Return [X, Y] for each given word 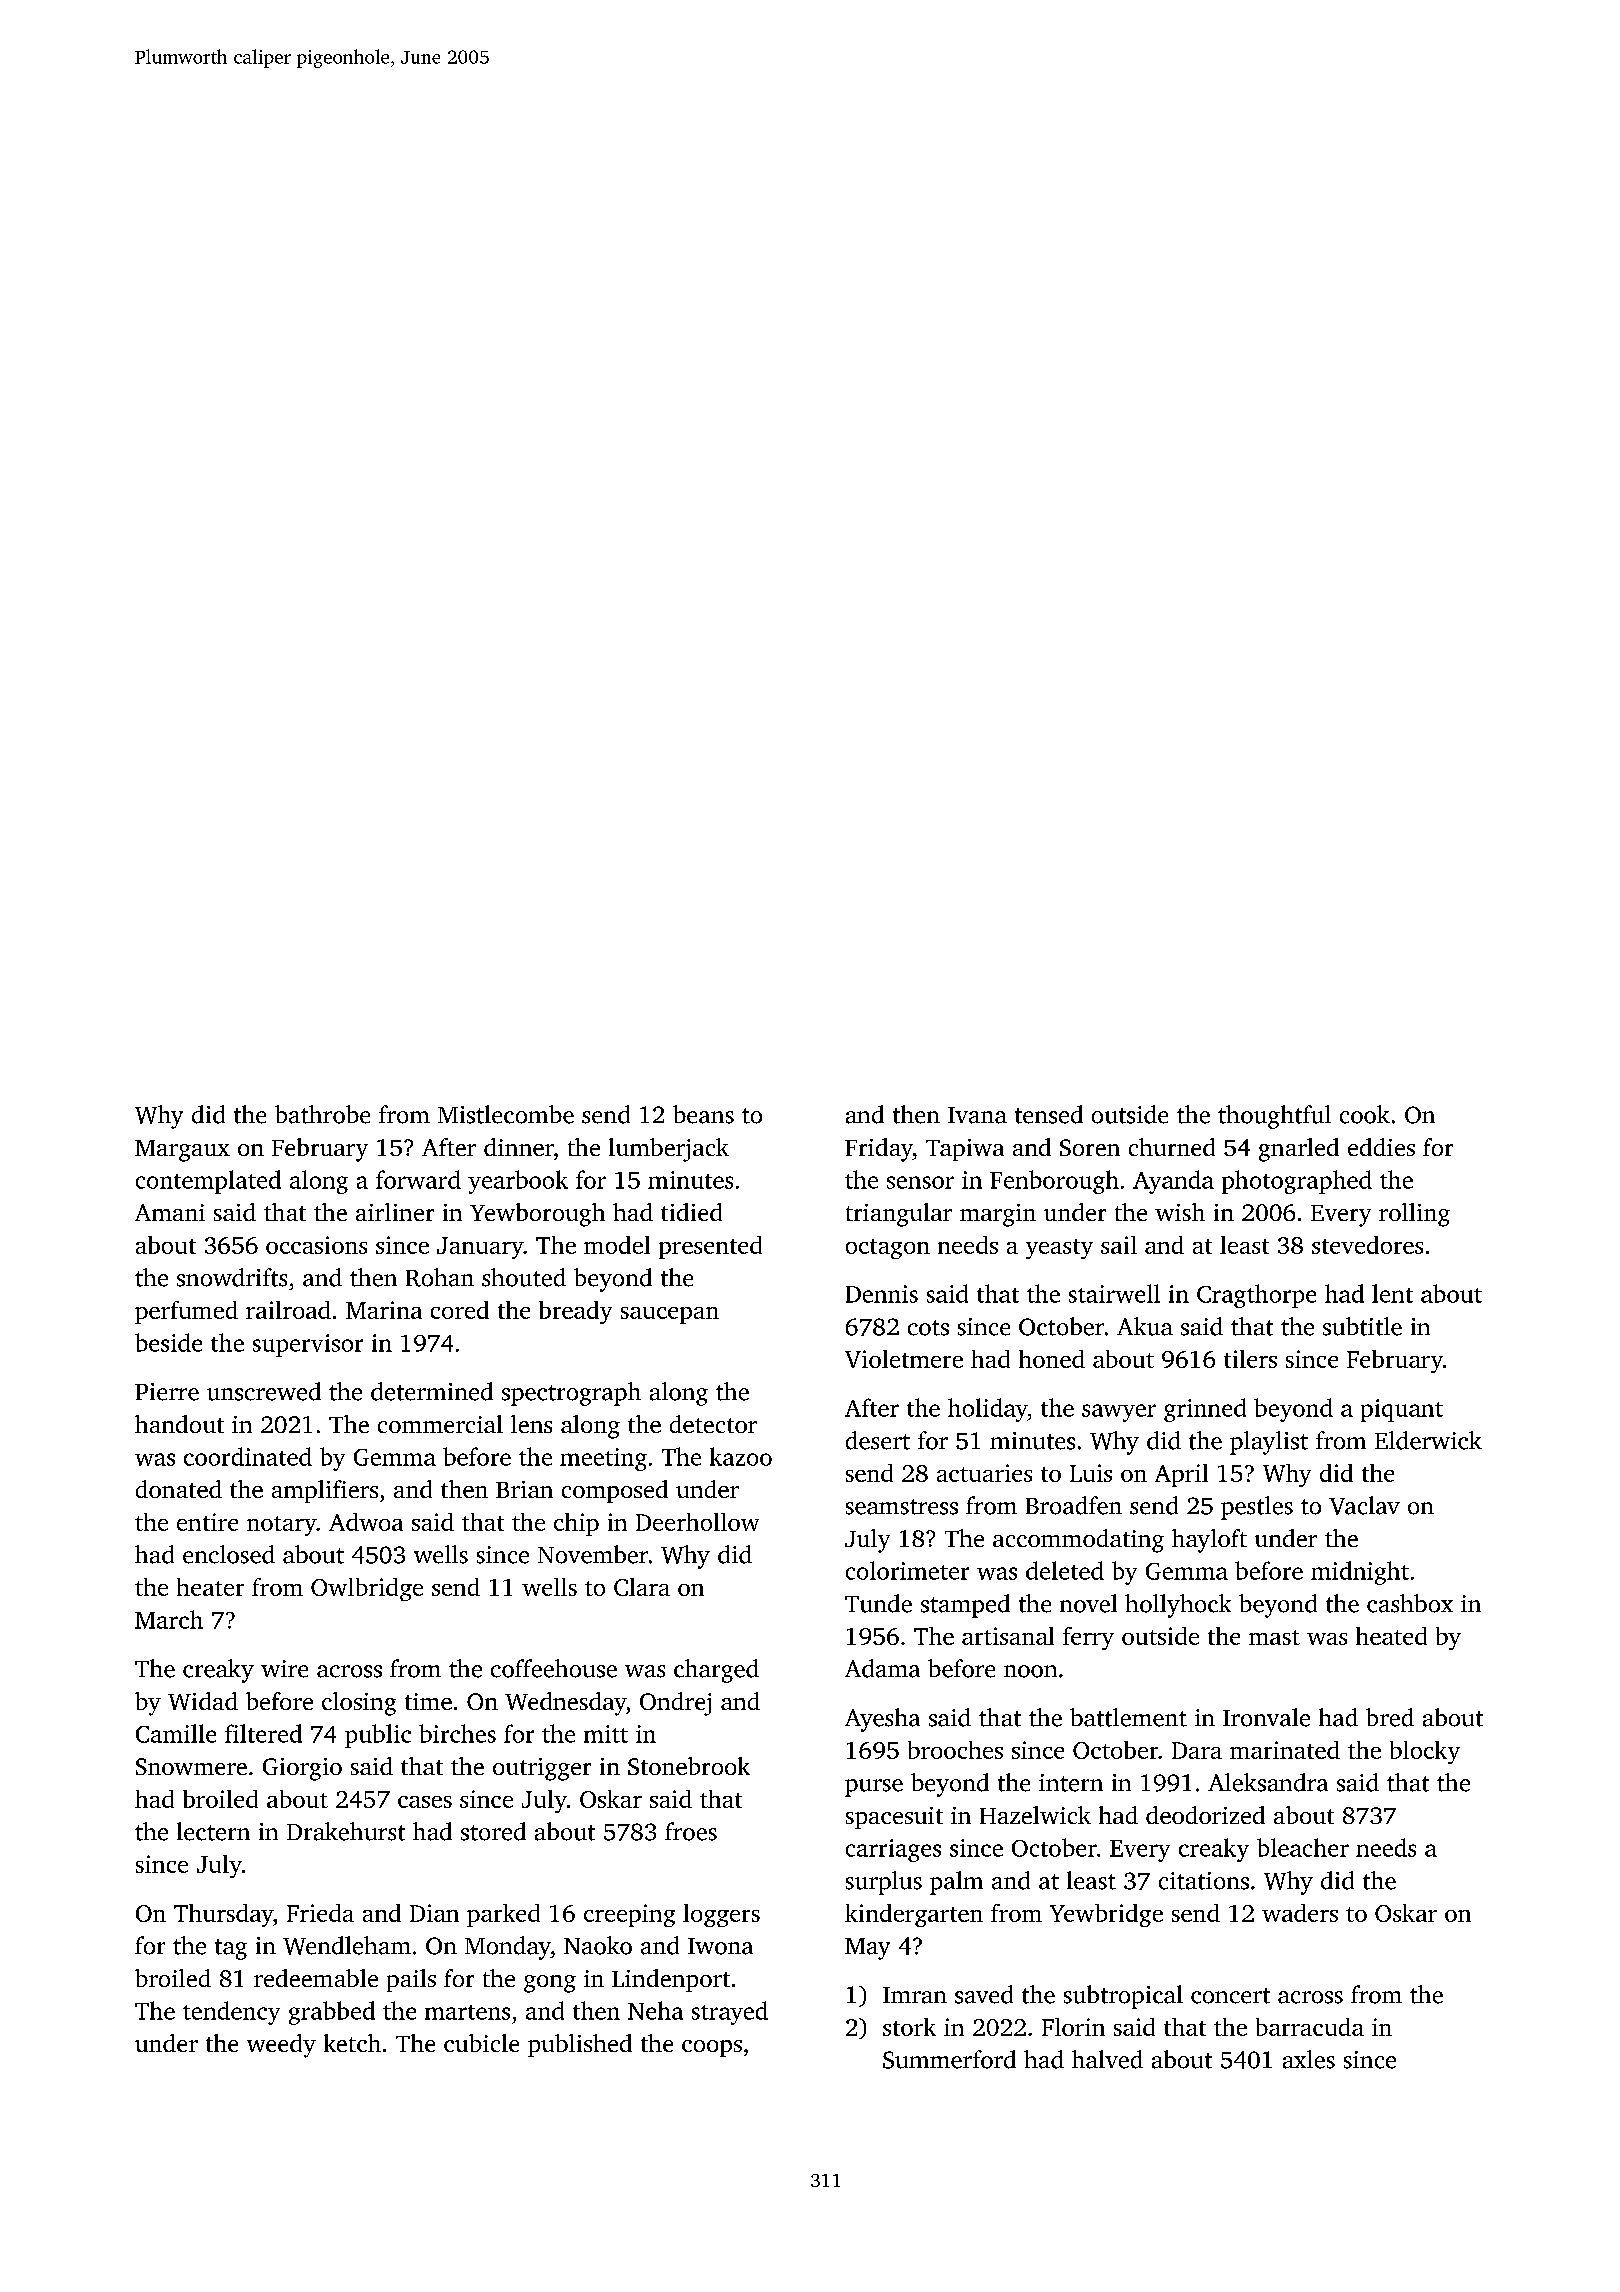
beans [703, 1114]
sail [1119, 1245]
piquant [1402, 1410]
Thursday [223, 1915]
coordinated [248, 1456]
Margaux [182, 1151]
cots [928, 1328]
